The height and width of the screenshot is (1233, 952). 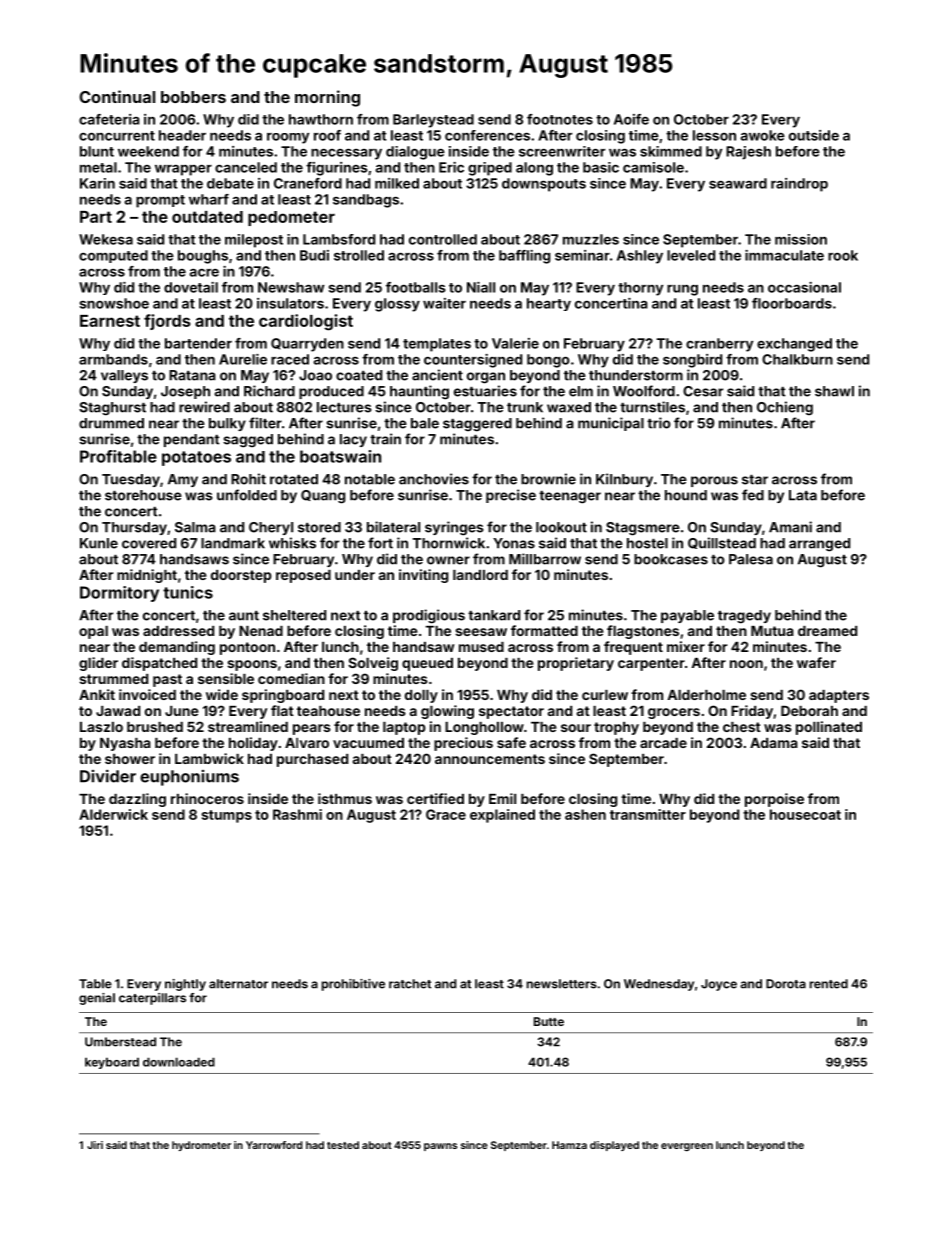 I want to click on Jiri, so click(x=95, y=1145).
